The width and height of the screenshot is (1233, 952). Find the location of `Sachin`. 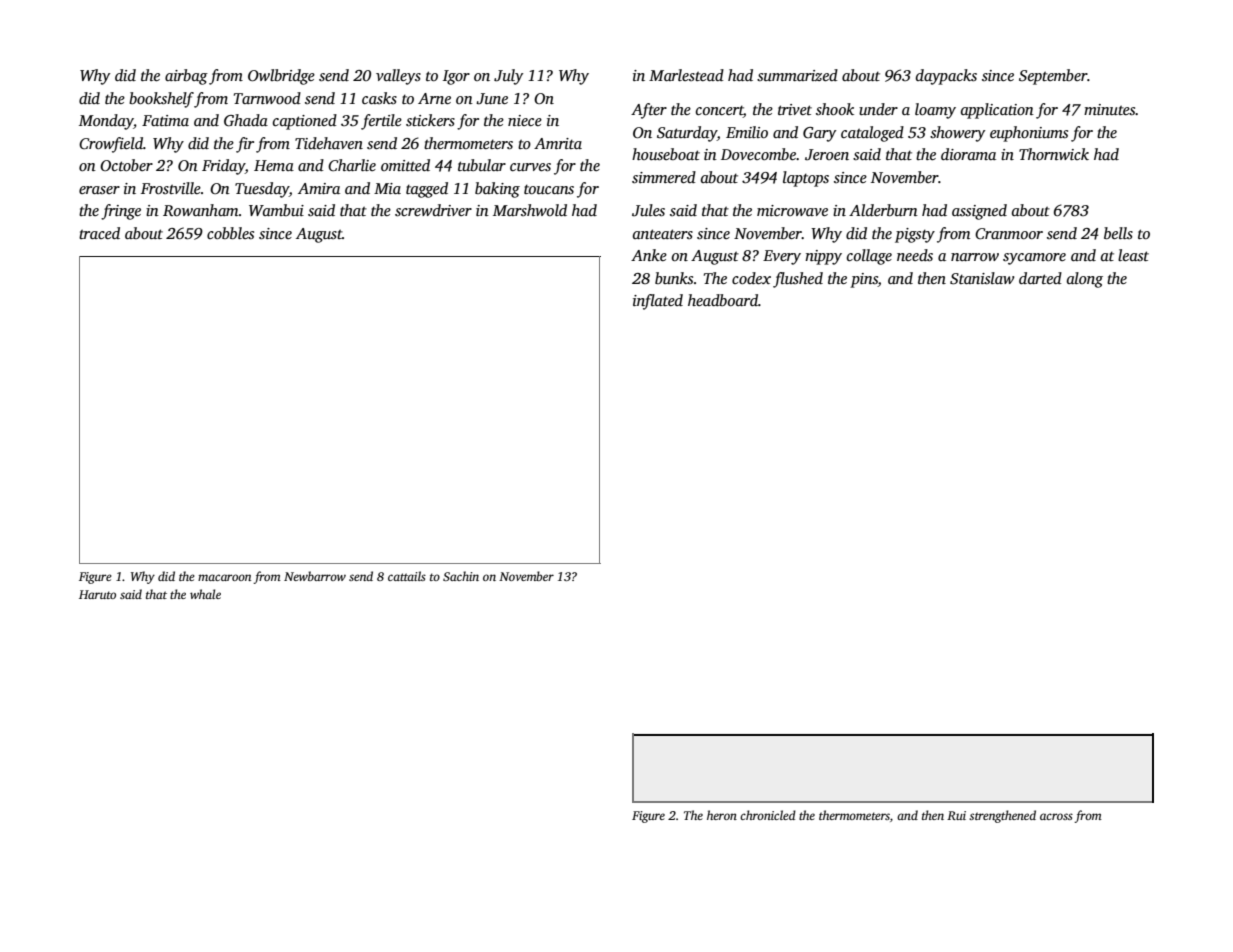

Sachin is located at coordinates (461, 576).
